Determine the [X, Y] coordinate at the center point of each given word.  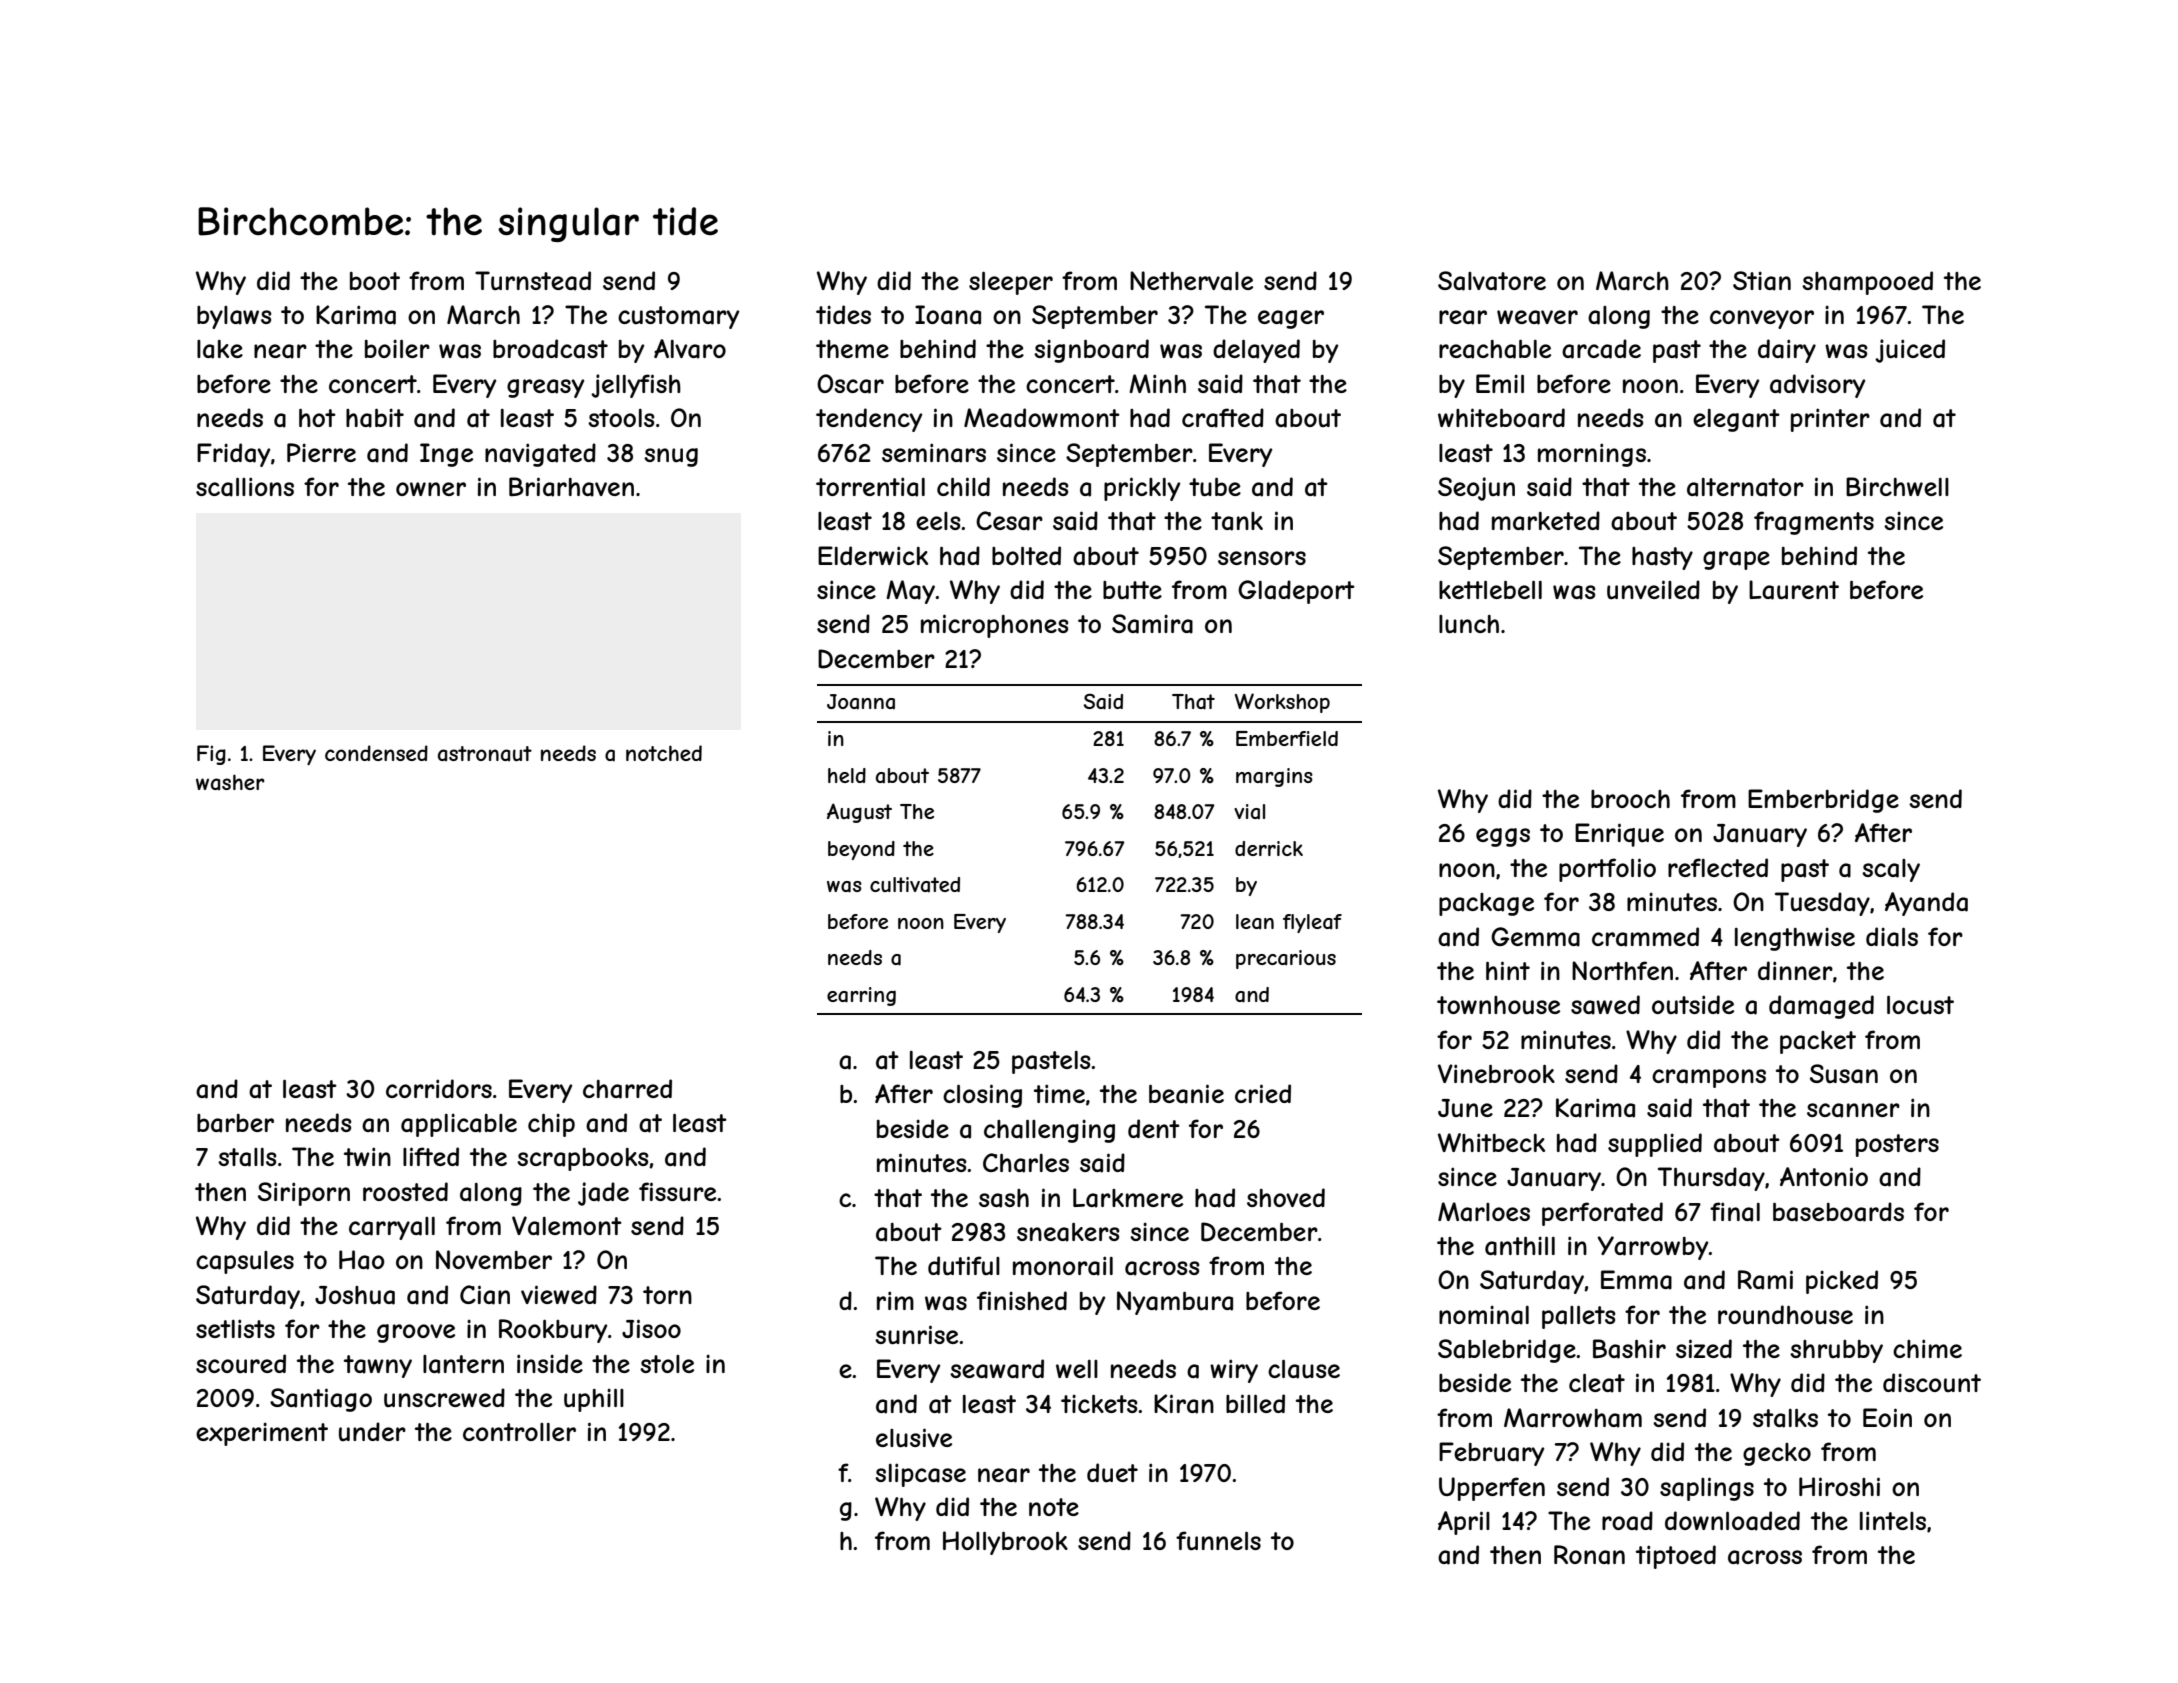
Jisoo [651, 1328]
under [372, 1431]
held [847, 775]
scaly [1891, 870]
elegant [1736, 420]
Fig [211, 755]
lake [220, 349]
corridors [439, 1088]
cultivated [915, 885]
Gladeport [1296, 592]
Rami [1765, 1280]
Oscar [850, 384]
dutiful [964, 1265]
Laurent [1794, 590]
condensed [376, 753]
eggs [1503, 837]
